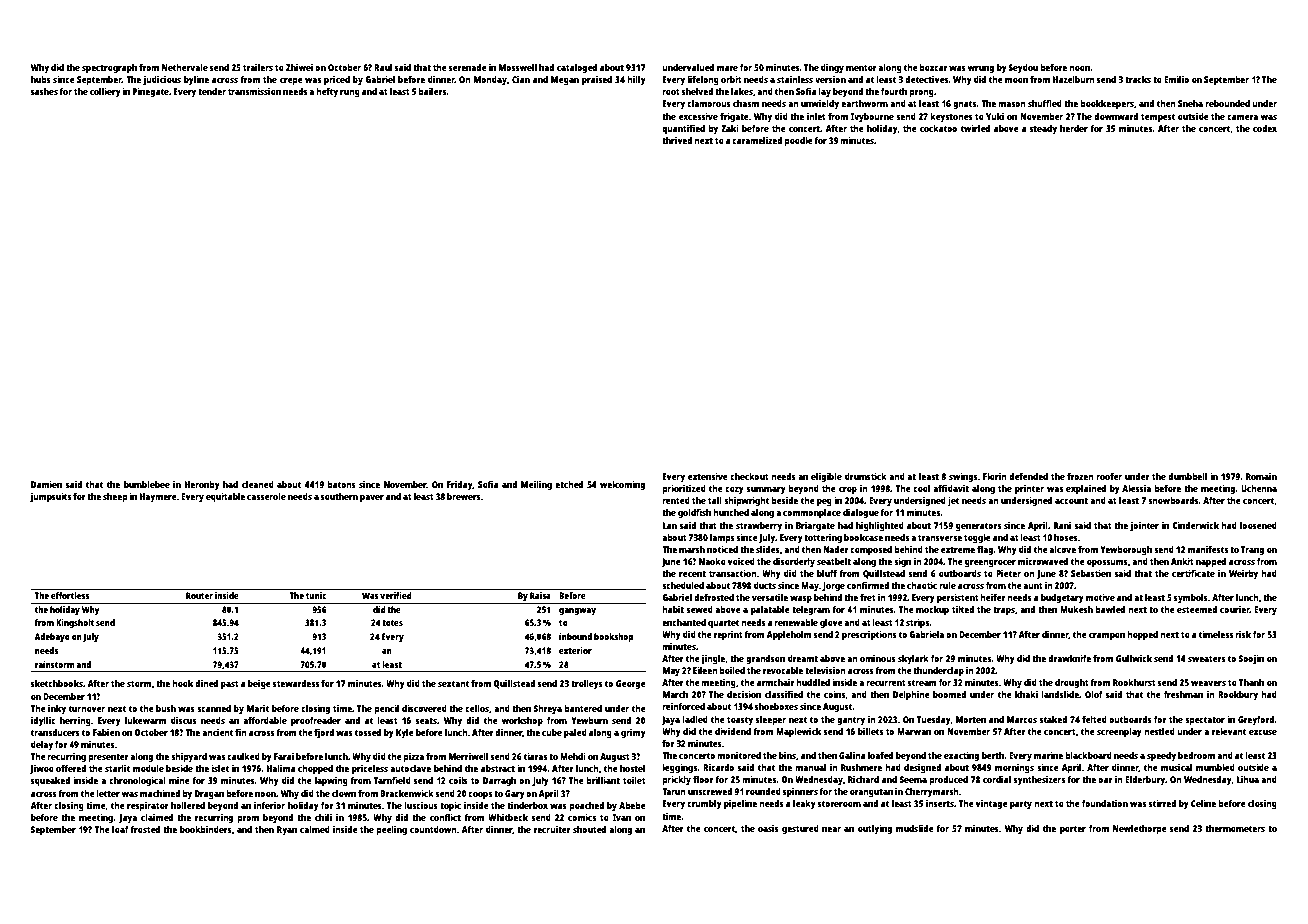 The width and height of the screenshot is (1308, 924). What do you see at coordinates (1265, 128) in the screenshot?
I see `codex` at bounding box center [1265, 128].
